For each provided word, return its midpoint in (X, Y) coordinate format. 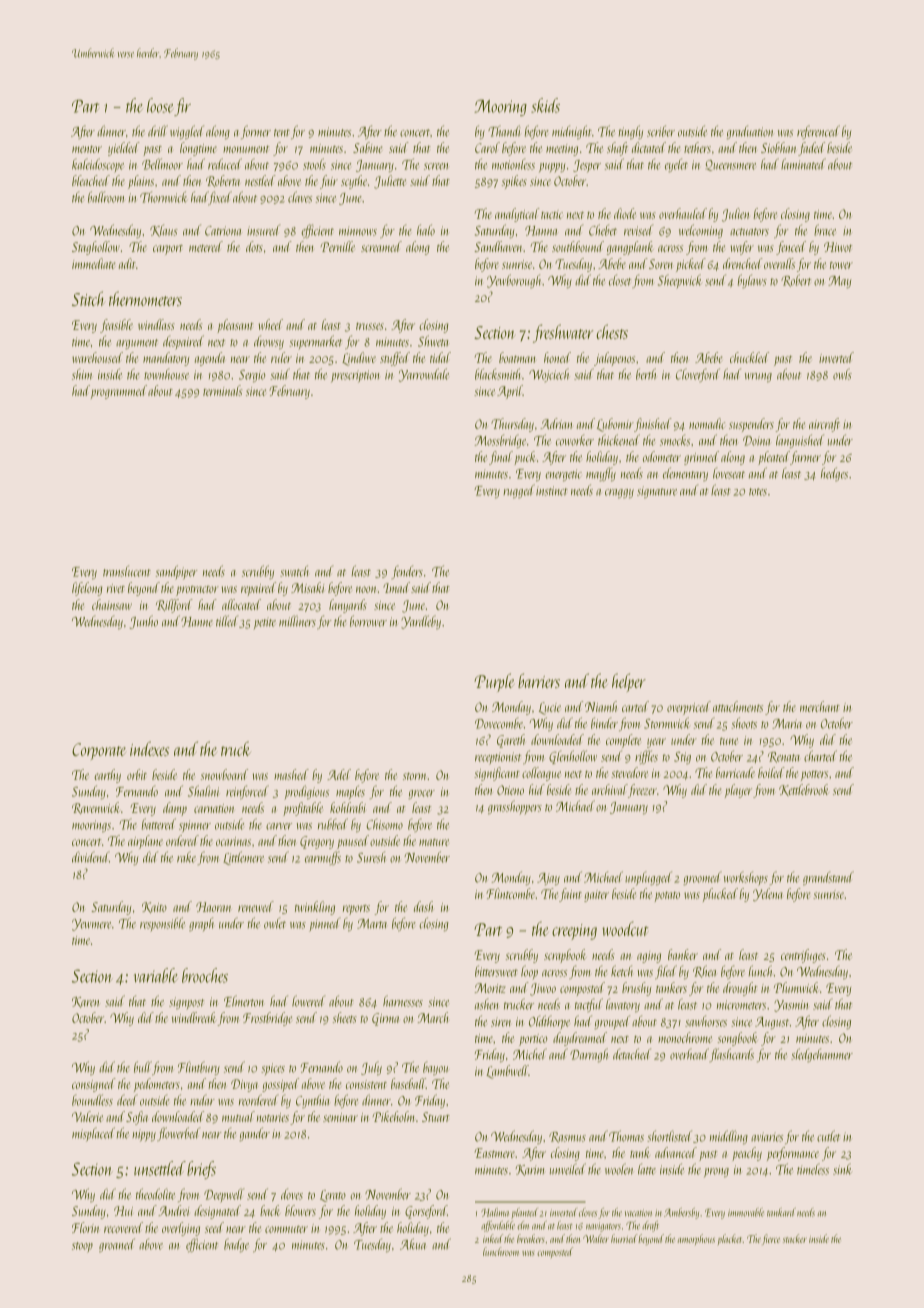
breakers (531, 1238)
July (371, 1068)
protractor (197, 591)
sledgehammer (822, 1055)
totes (758, 492)
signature (657, 492)
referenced (818, 132)
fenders (407, 572)
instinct (552, 491)
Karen (86, 1002)
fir (182, 107)
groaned (117, 1245)
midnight (572, 132)
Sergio (252, 376)
